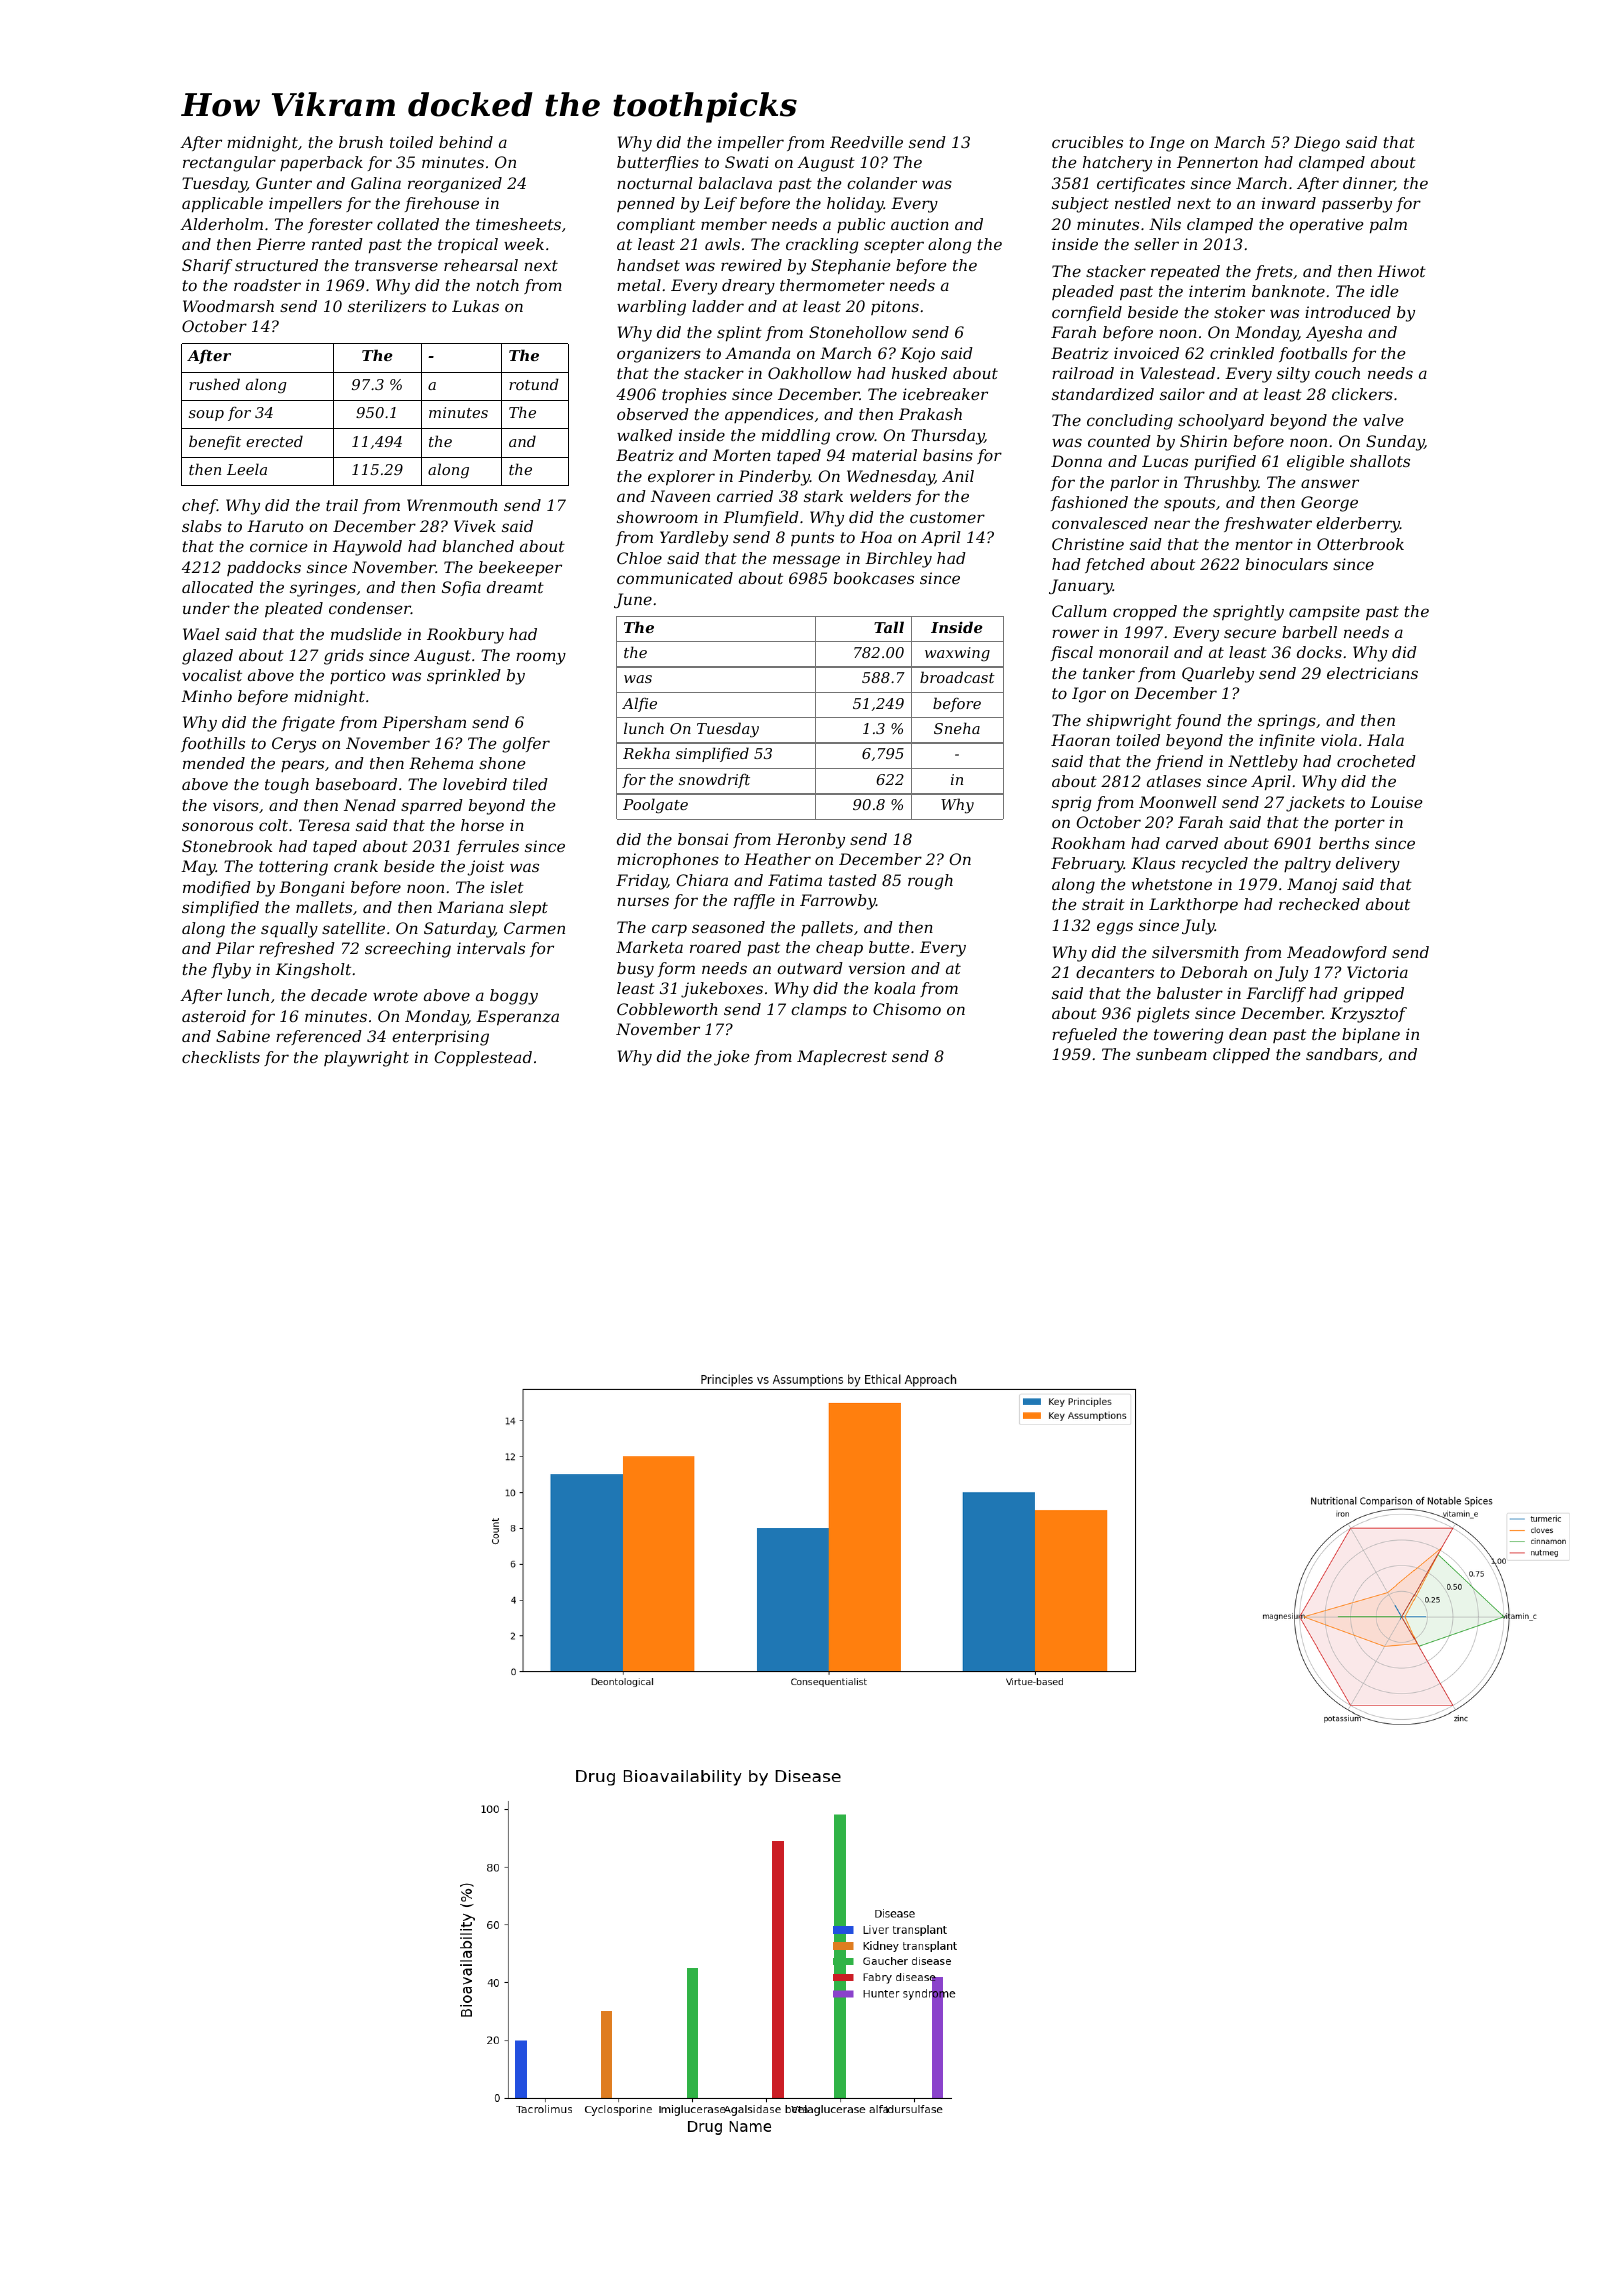  What do you see at coordinates (1241, 1056) in the screenshot?
I see `clipped` at bounding box center [1241, 1056].
